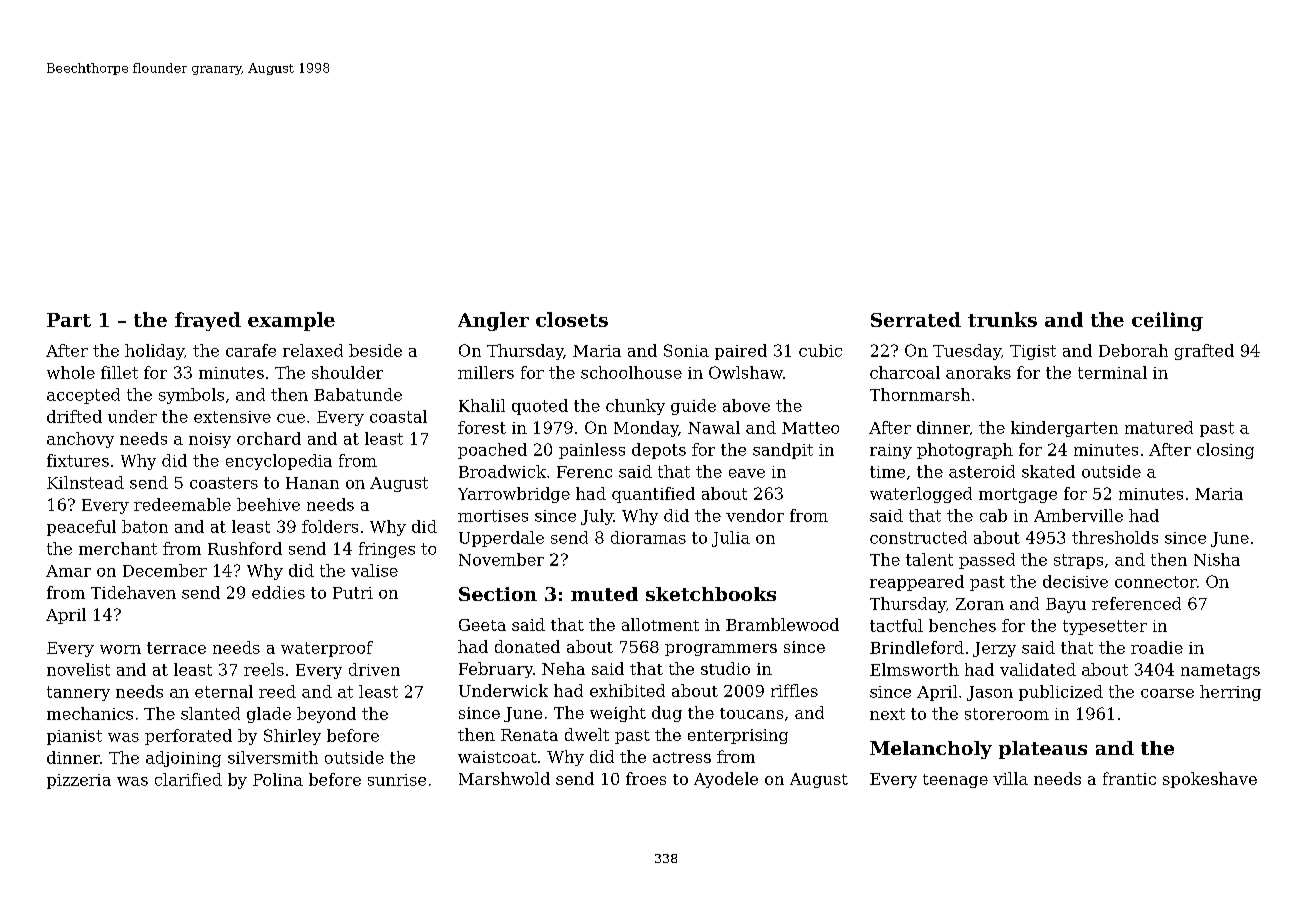 This page has height=924, width=1308. I want to click on allotment, so click(660, 624).
